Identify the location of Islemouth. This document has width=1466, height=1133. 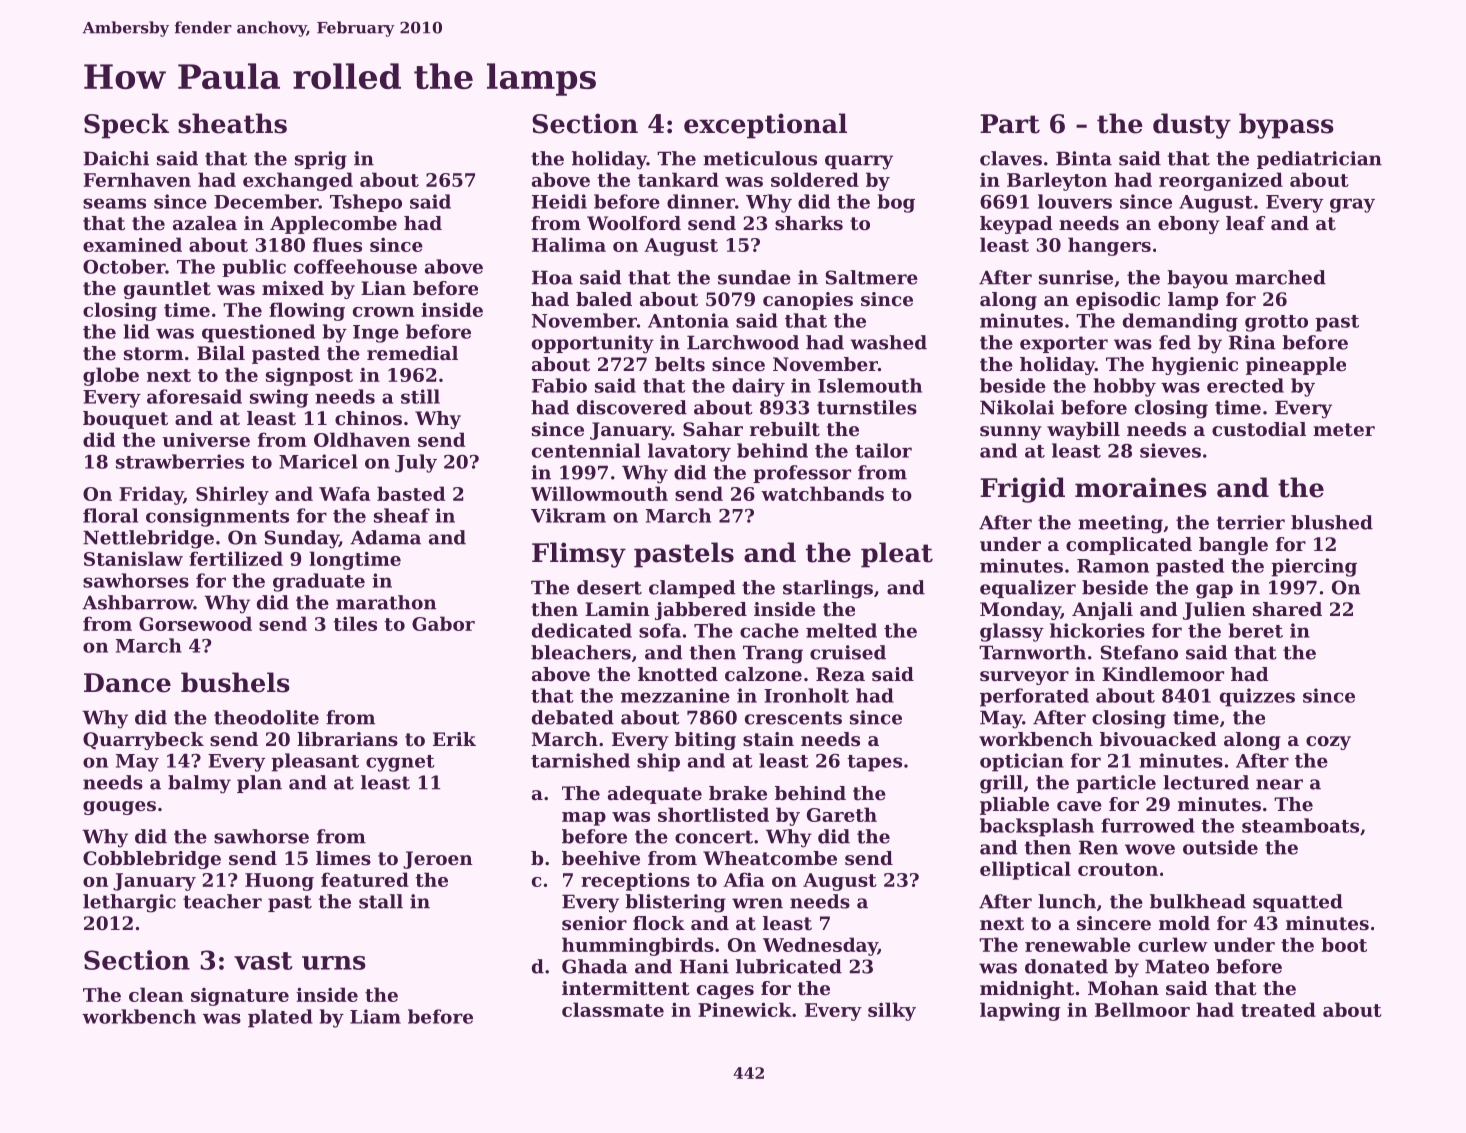
(870, 385).
